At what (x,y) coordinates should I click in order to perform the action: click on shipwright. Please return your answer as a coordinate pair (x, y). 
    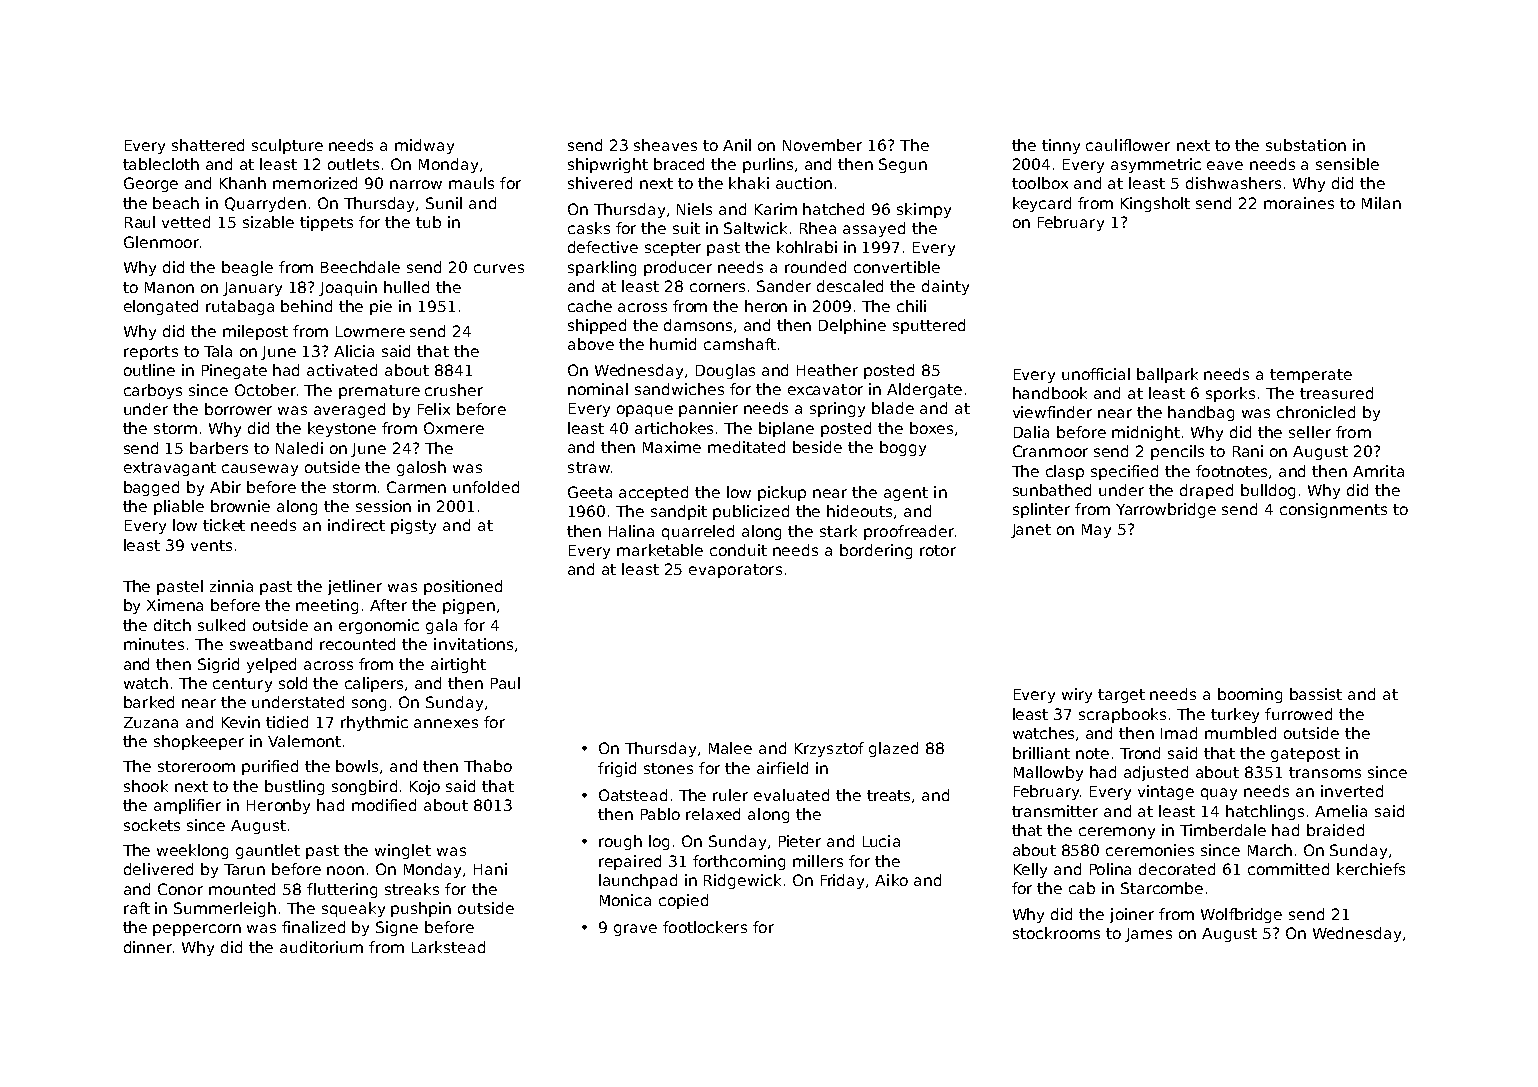
    Looking at the image, I should click on (608, 165).
